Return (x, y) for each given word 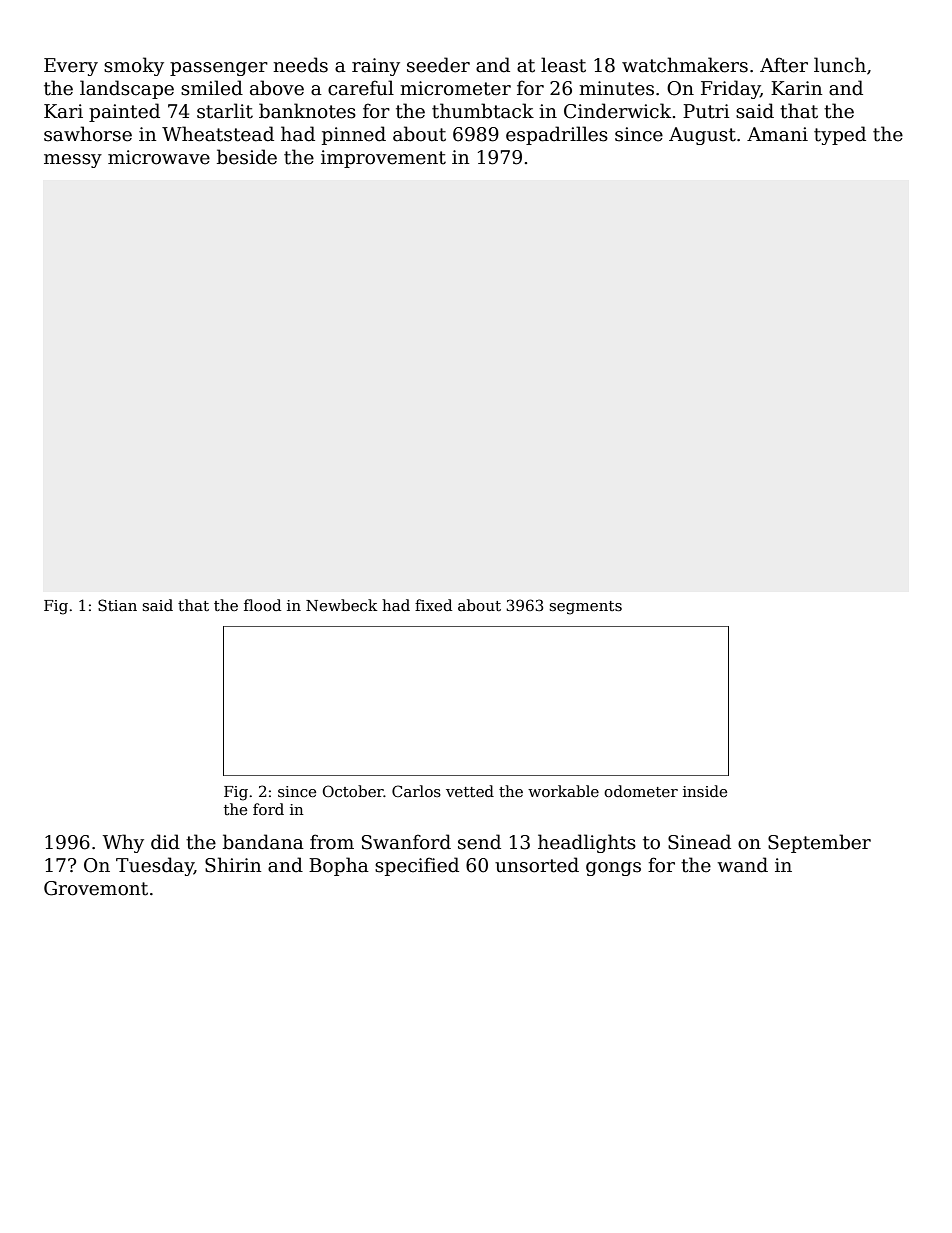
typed (840, 135)
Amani (777, 134)
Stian (117, 605)
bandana (263, 842)
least (563, 65)
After (784, 65)
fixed (433, 605)
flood (262, 605)
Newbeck (341, 605)
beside (247, 157)
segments (585, 608)
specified (417, 866)
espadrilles (557, 135)
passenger (219, 69)
